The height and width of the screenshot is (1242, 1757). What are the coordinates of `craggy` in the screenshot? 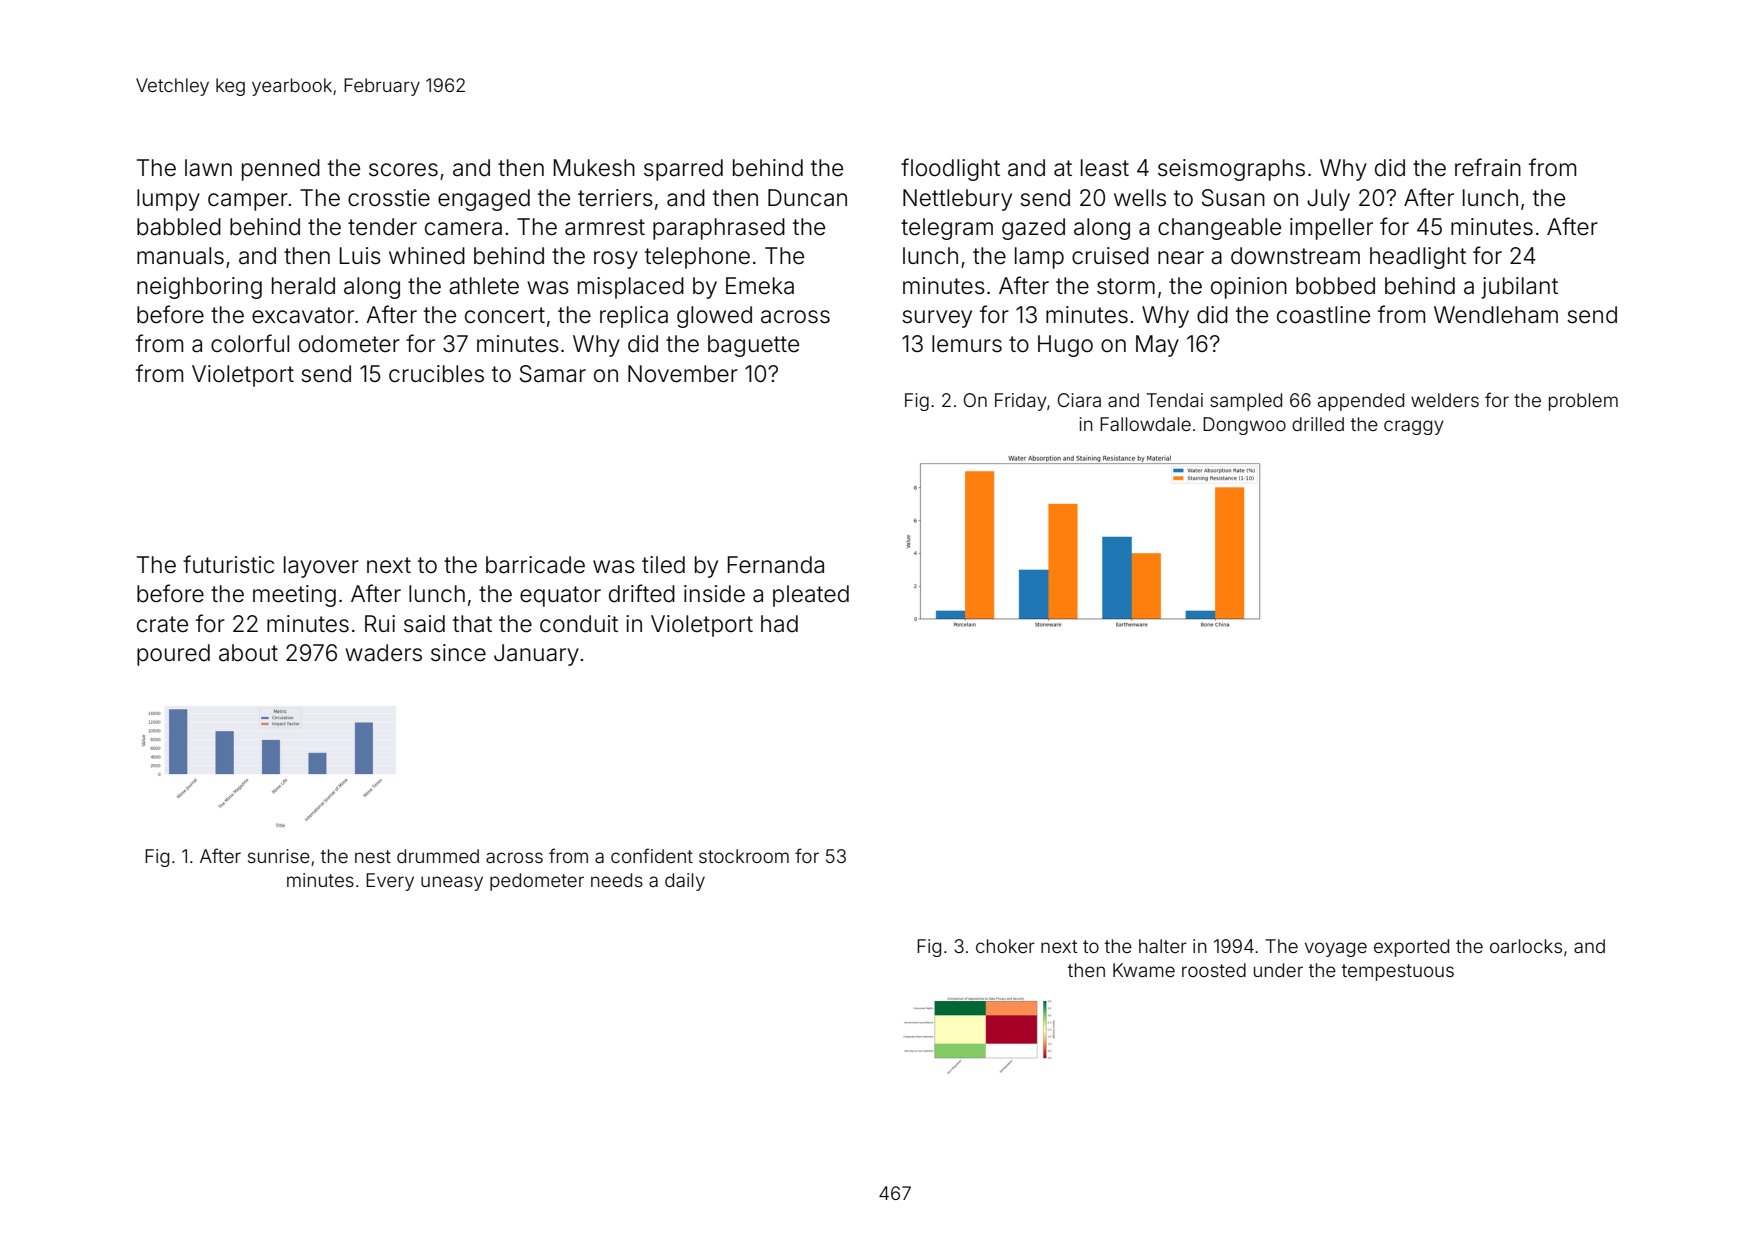 It's located at (1414, 427).
